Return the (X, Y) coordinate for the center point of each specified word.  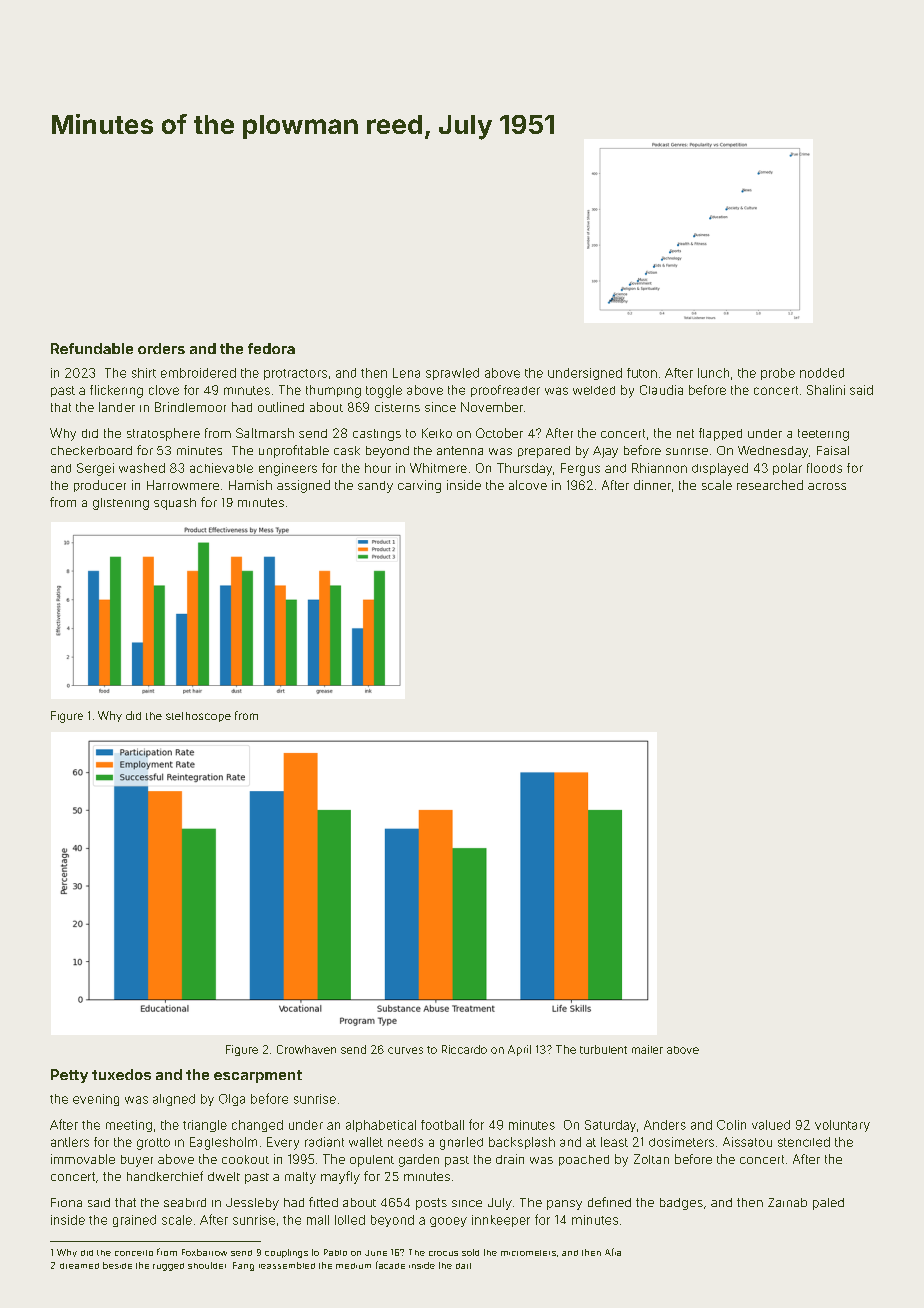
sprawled (452, 374)
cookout (245, 1159)
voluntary (842, 1126)
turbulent (603, 1049)
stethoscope (198, 717)
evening (96, 1100)
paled (828, 1204)
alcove (528, 485)
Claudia (661, 390)
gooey (448, 1222)
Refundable (92, 348)
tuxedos (121, 1074)
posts (431, 1204)
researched (770, 485)
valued (771, 1125)
